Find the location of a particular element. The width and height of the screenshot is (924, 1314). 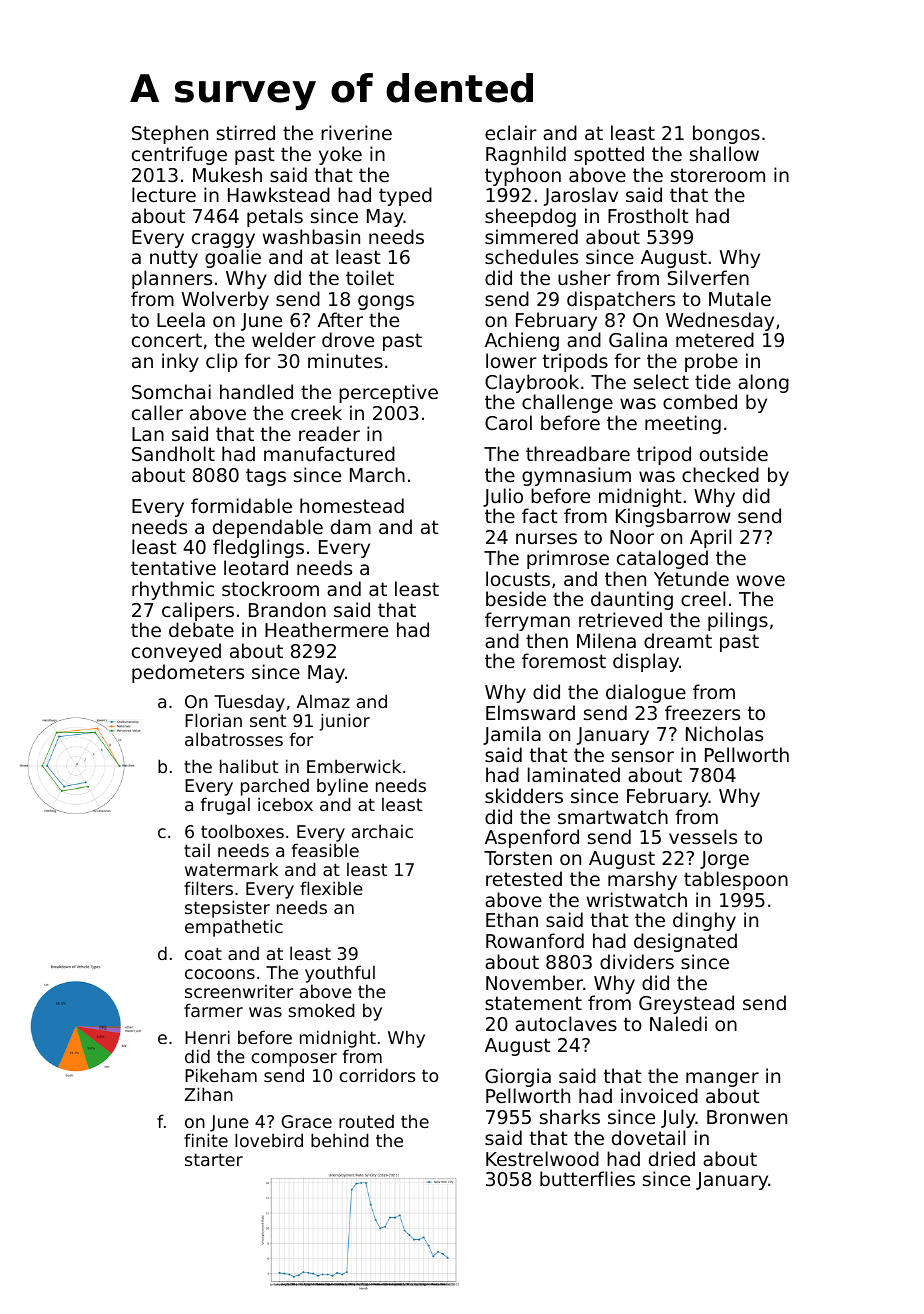

meeting is located at coordinates (683, 424).
